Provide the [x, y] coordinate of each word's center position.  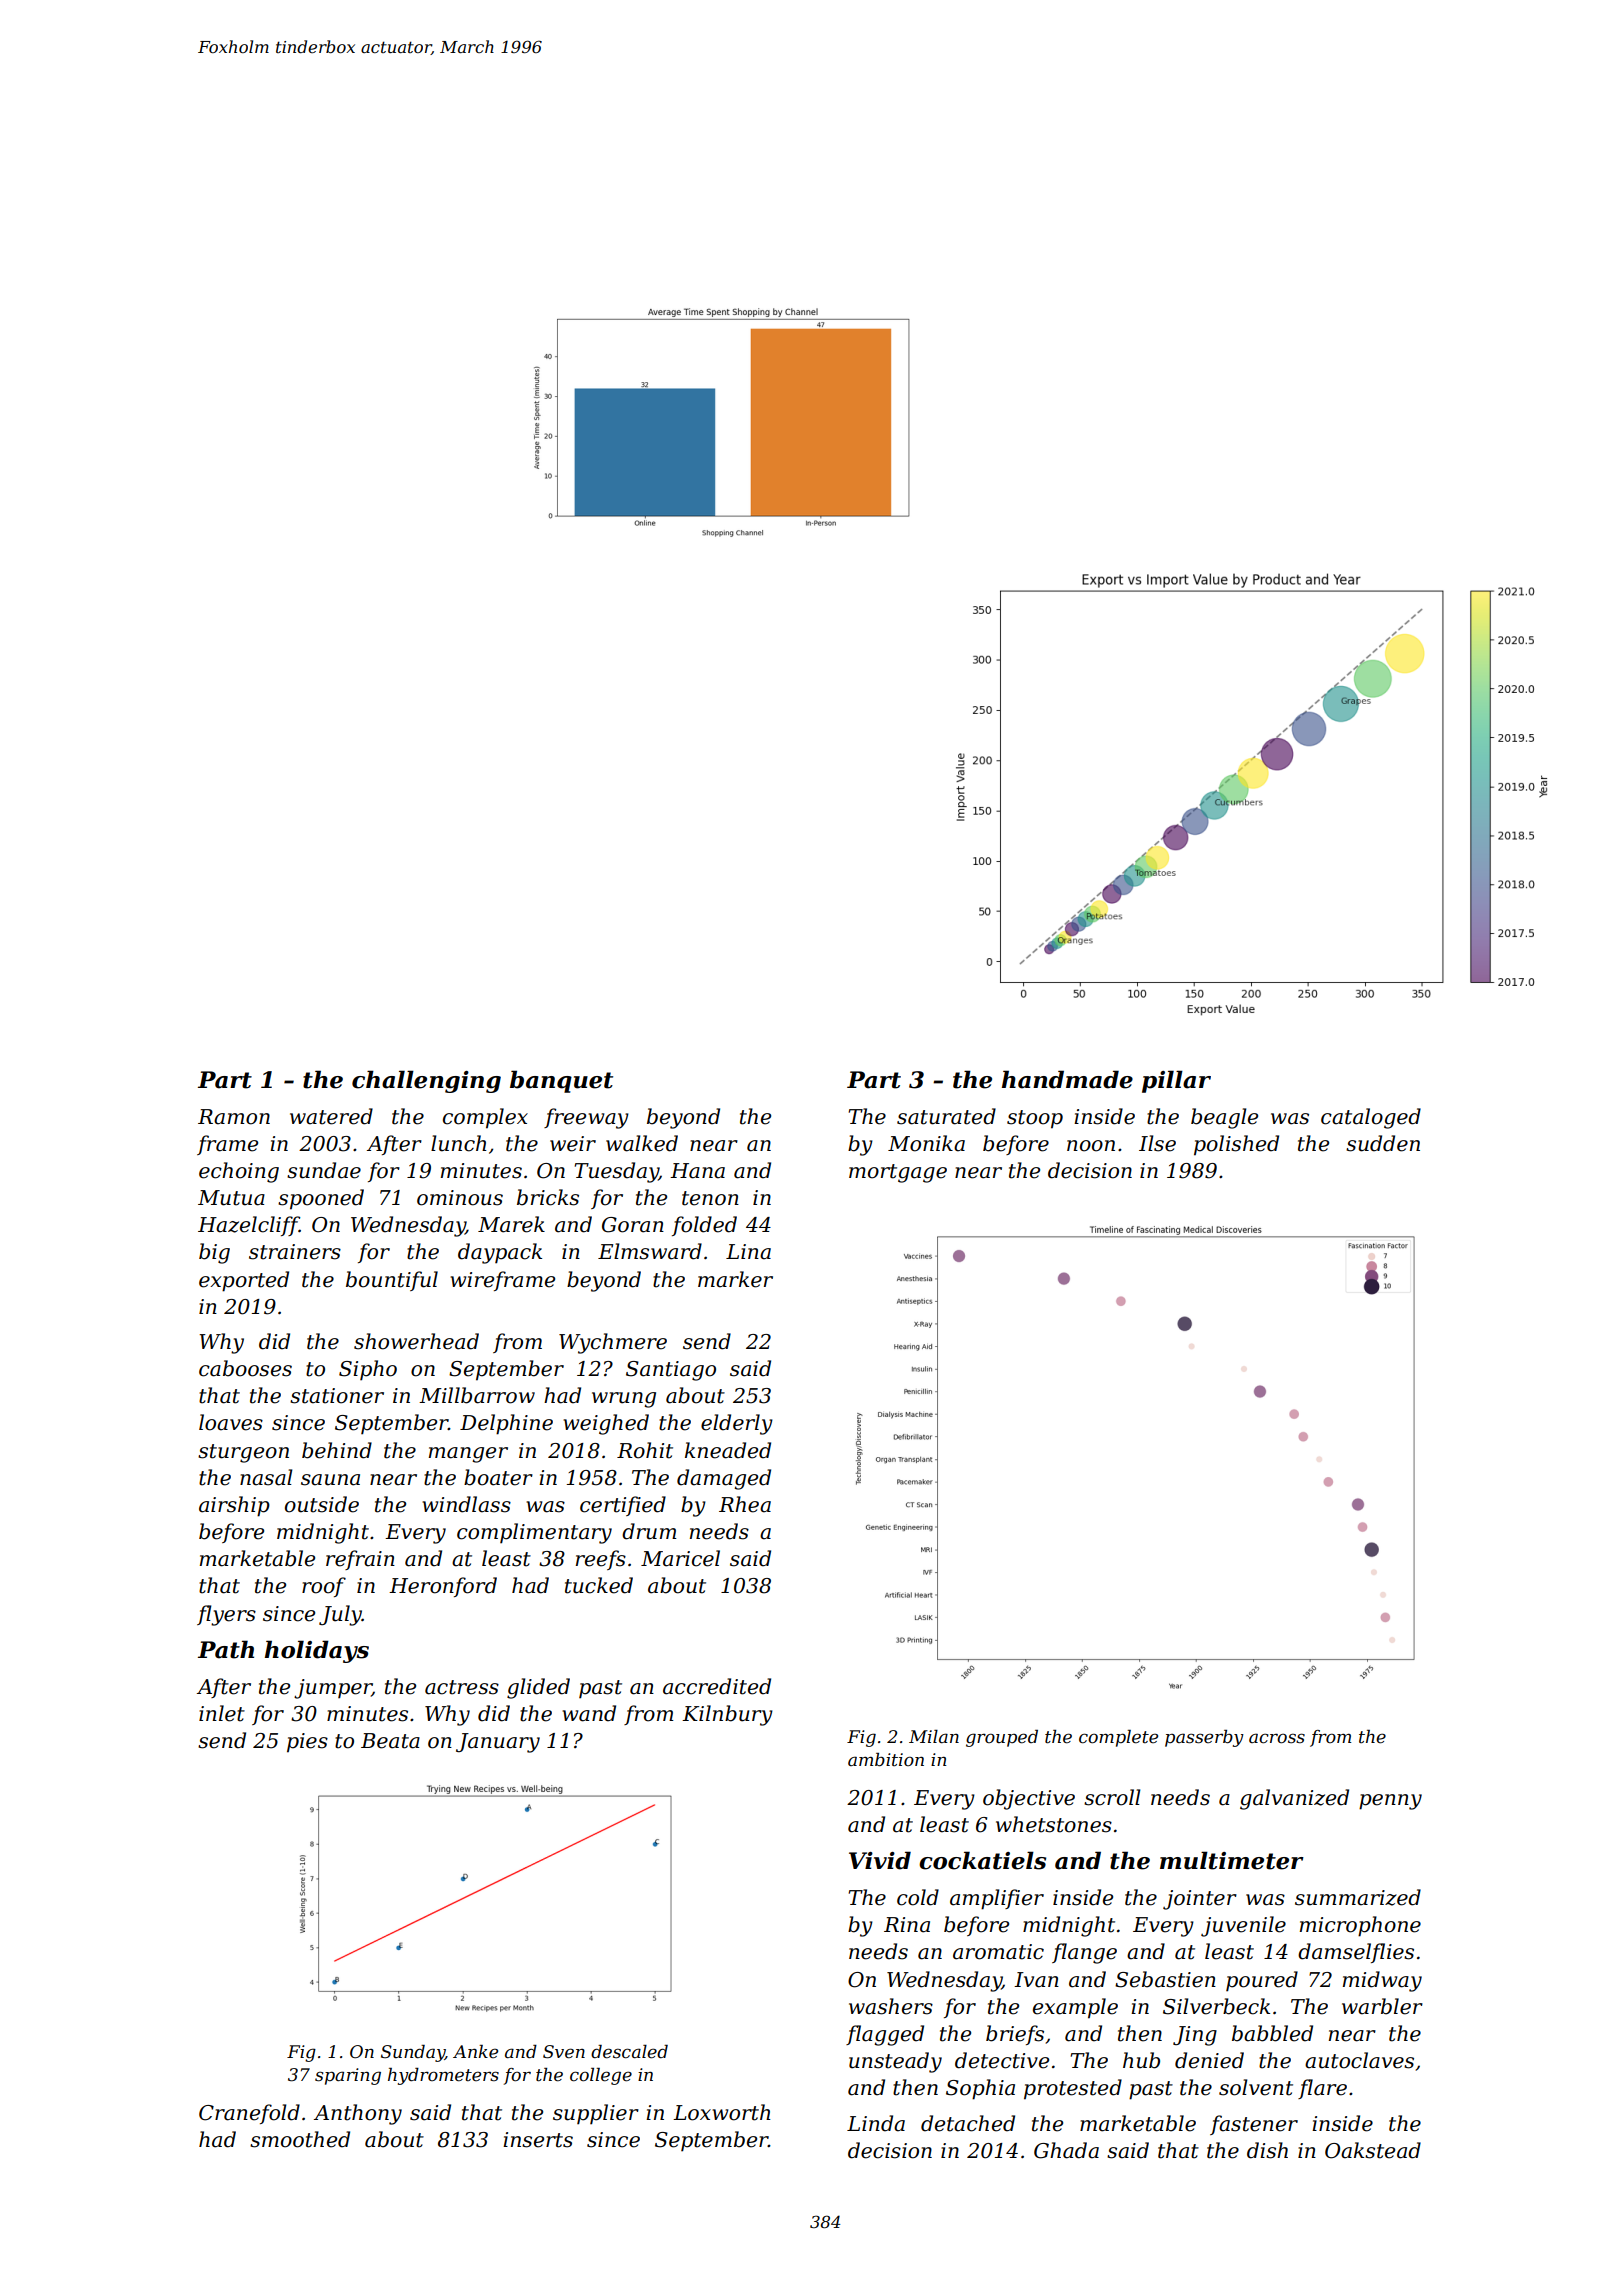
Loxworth [722, 2112]
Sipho [368, 1370]
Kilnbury [727, 1715]
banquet [561, 1081]
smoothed [300, 2139]
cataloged [1371, 1118]
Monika [926, 1143]
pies [307, 1743]
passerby [1204, 1738]
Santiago [671, 1371]
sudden [1383, 1143]
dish [1267, 2150]
